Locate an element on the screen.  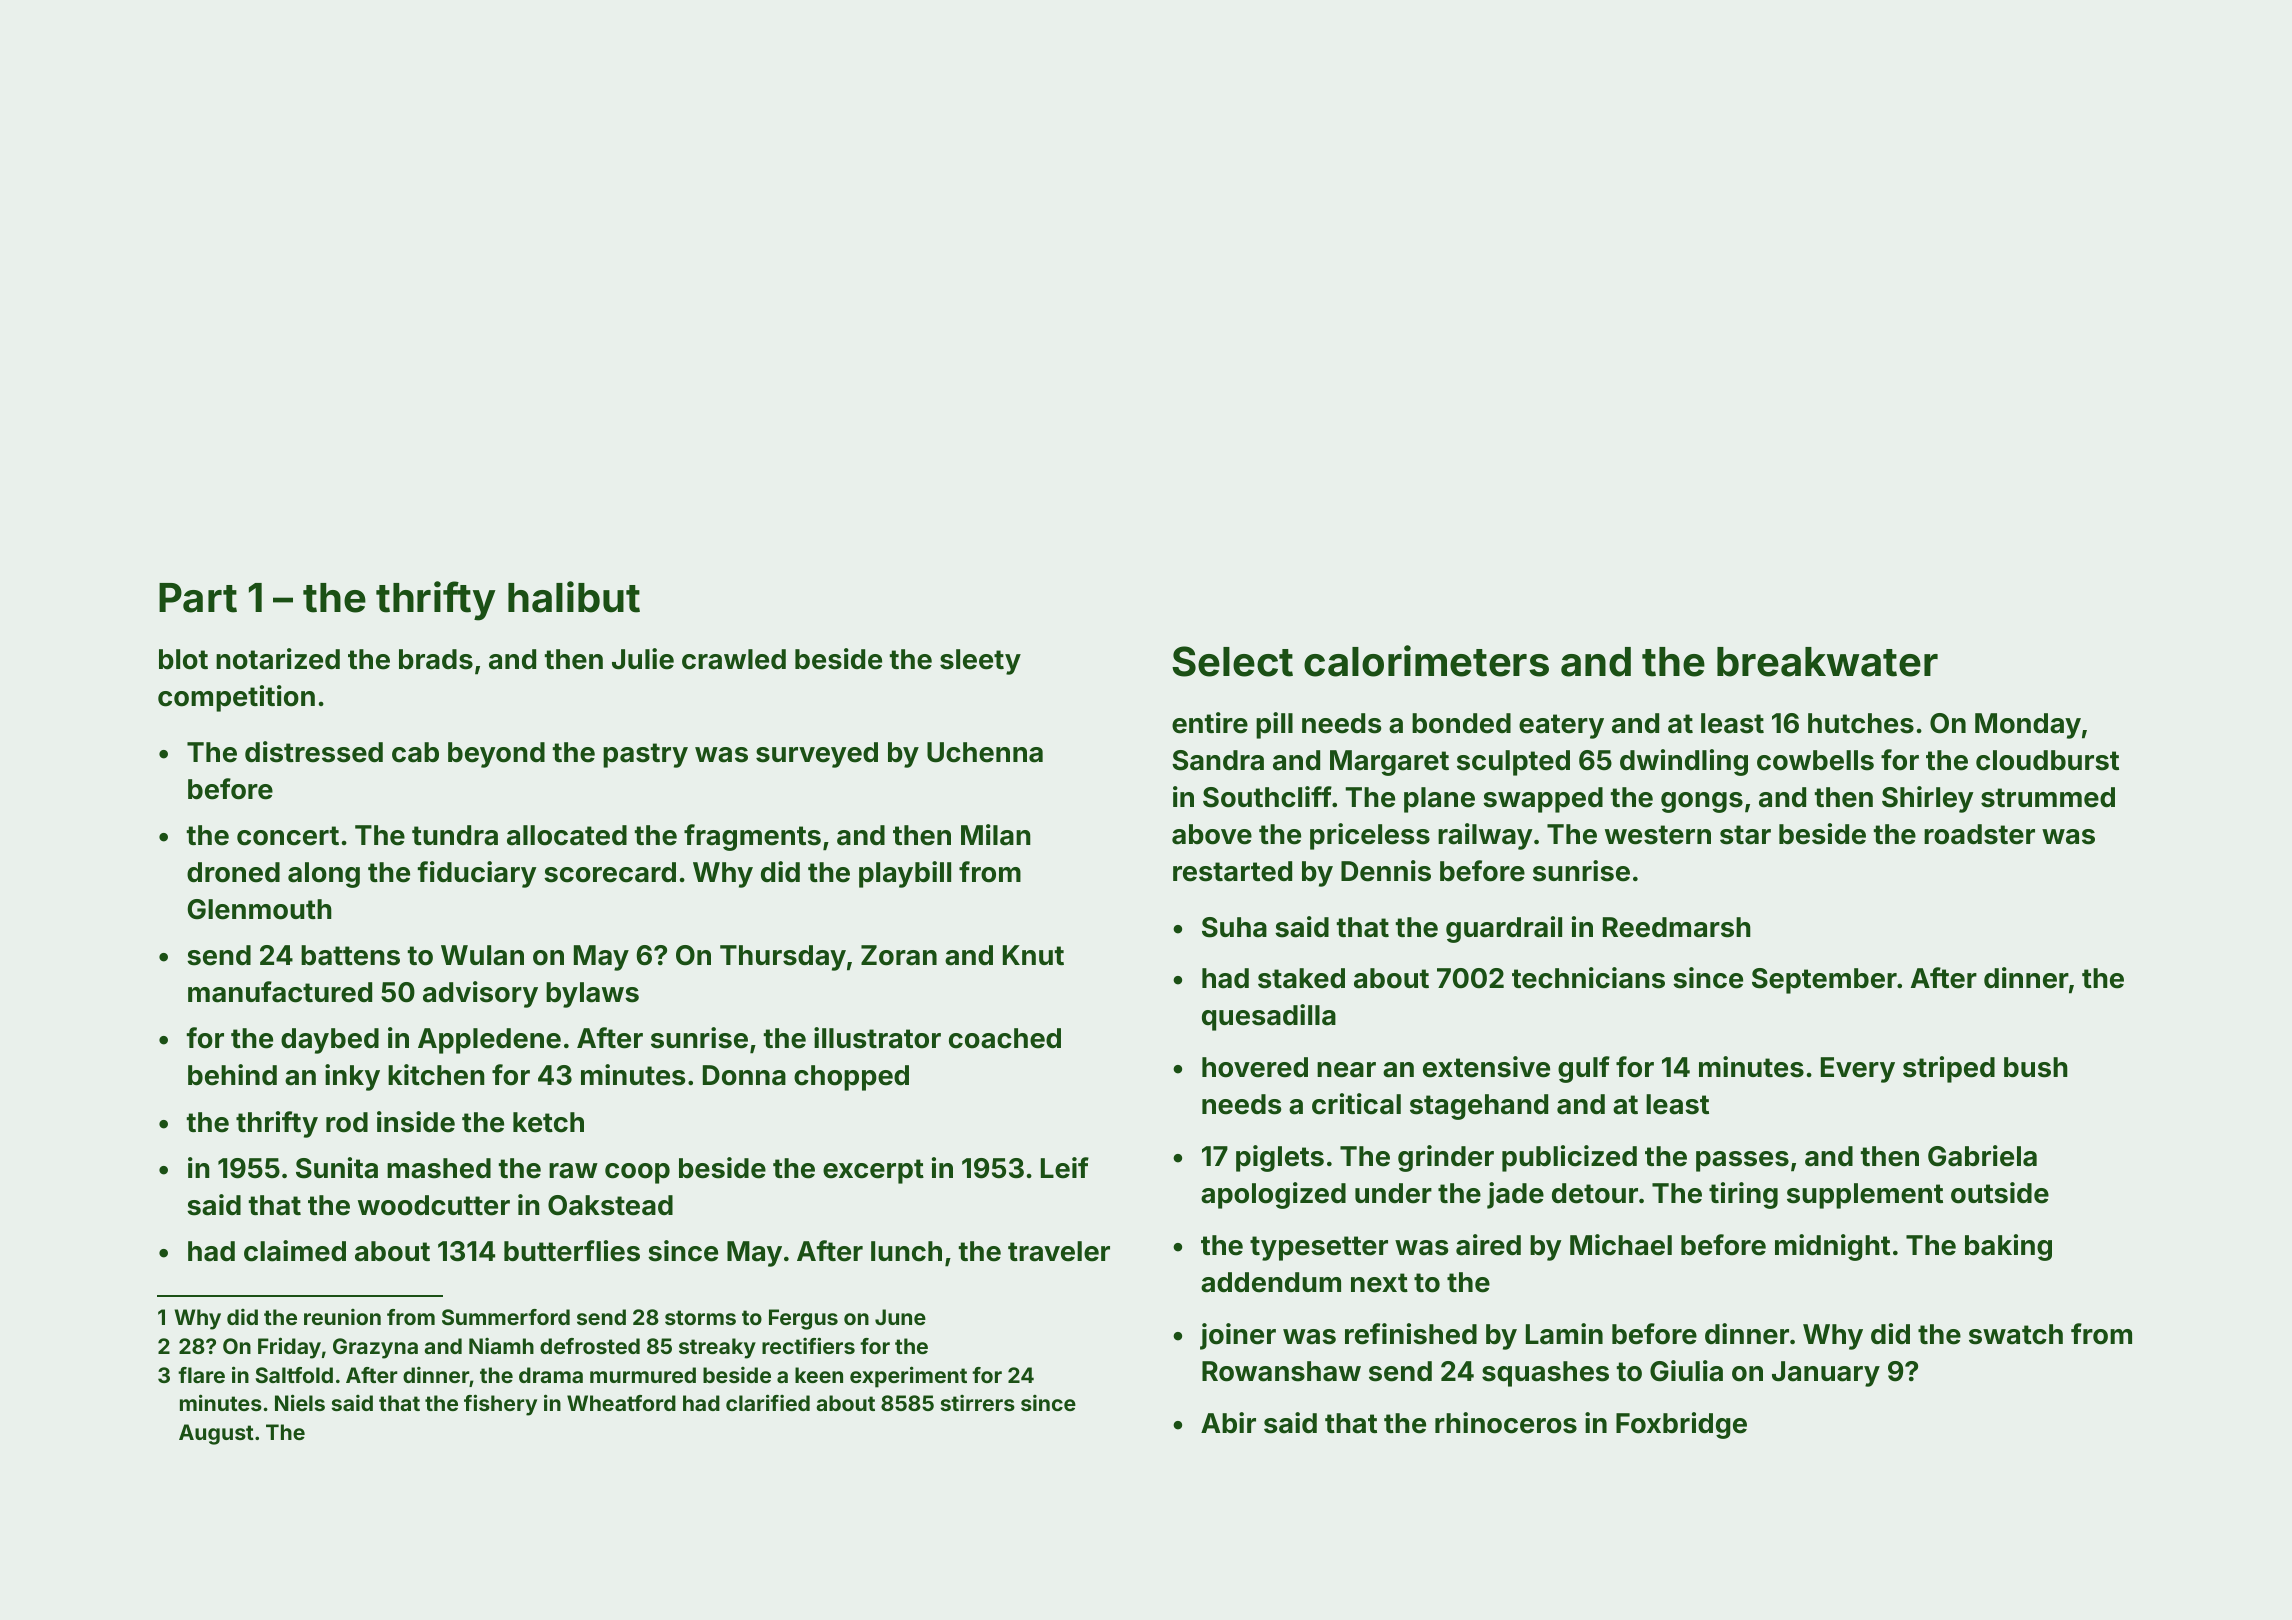
sleety is located at coordinates (980, 662).
